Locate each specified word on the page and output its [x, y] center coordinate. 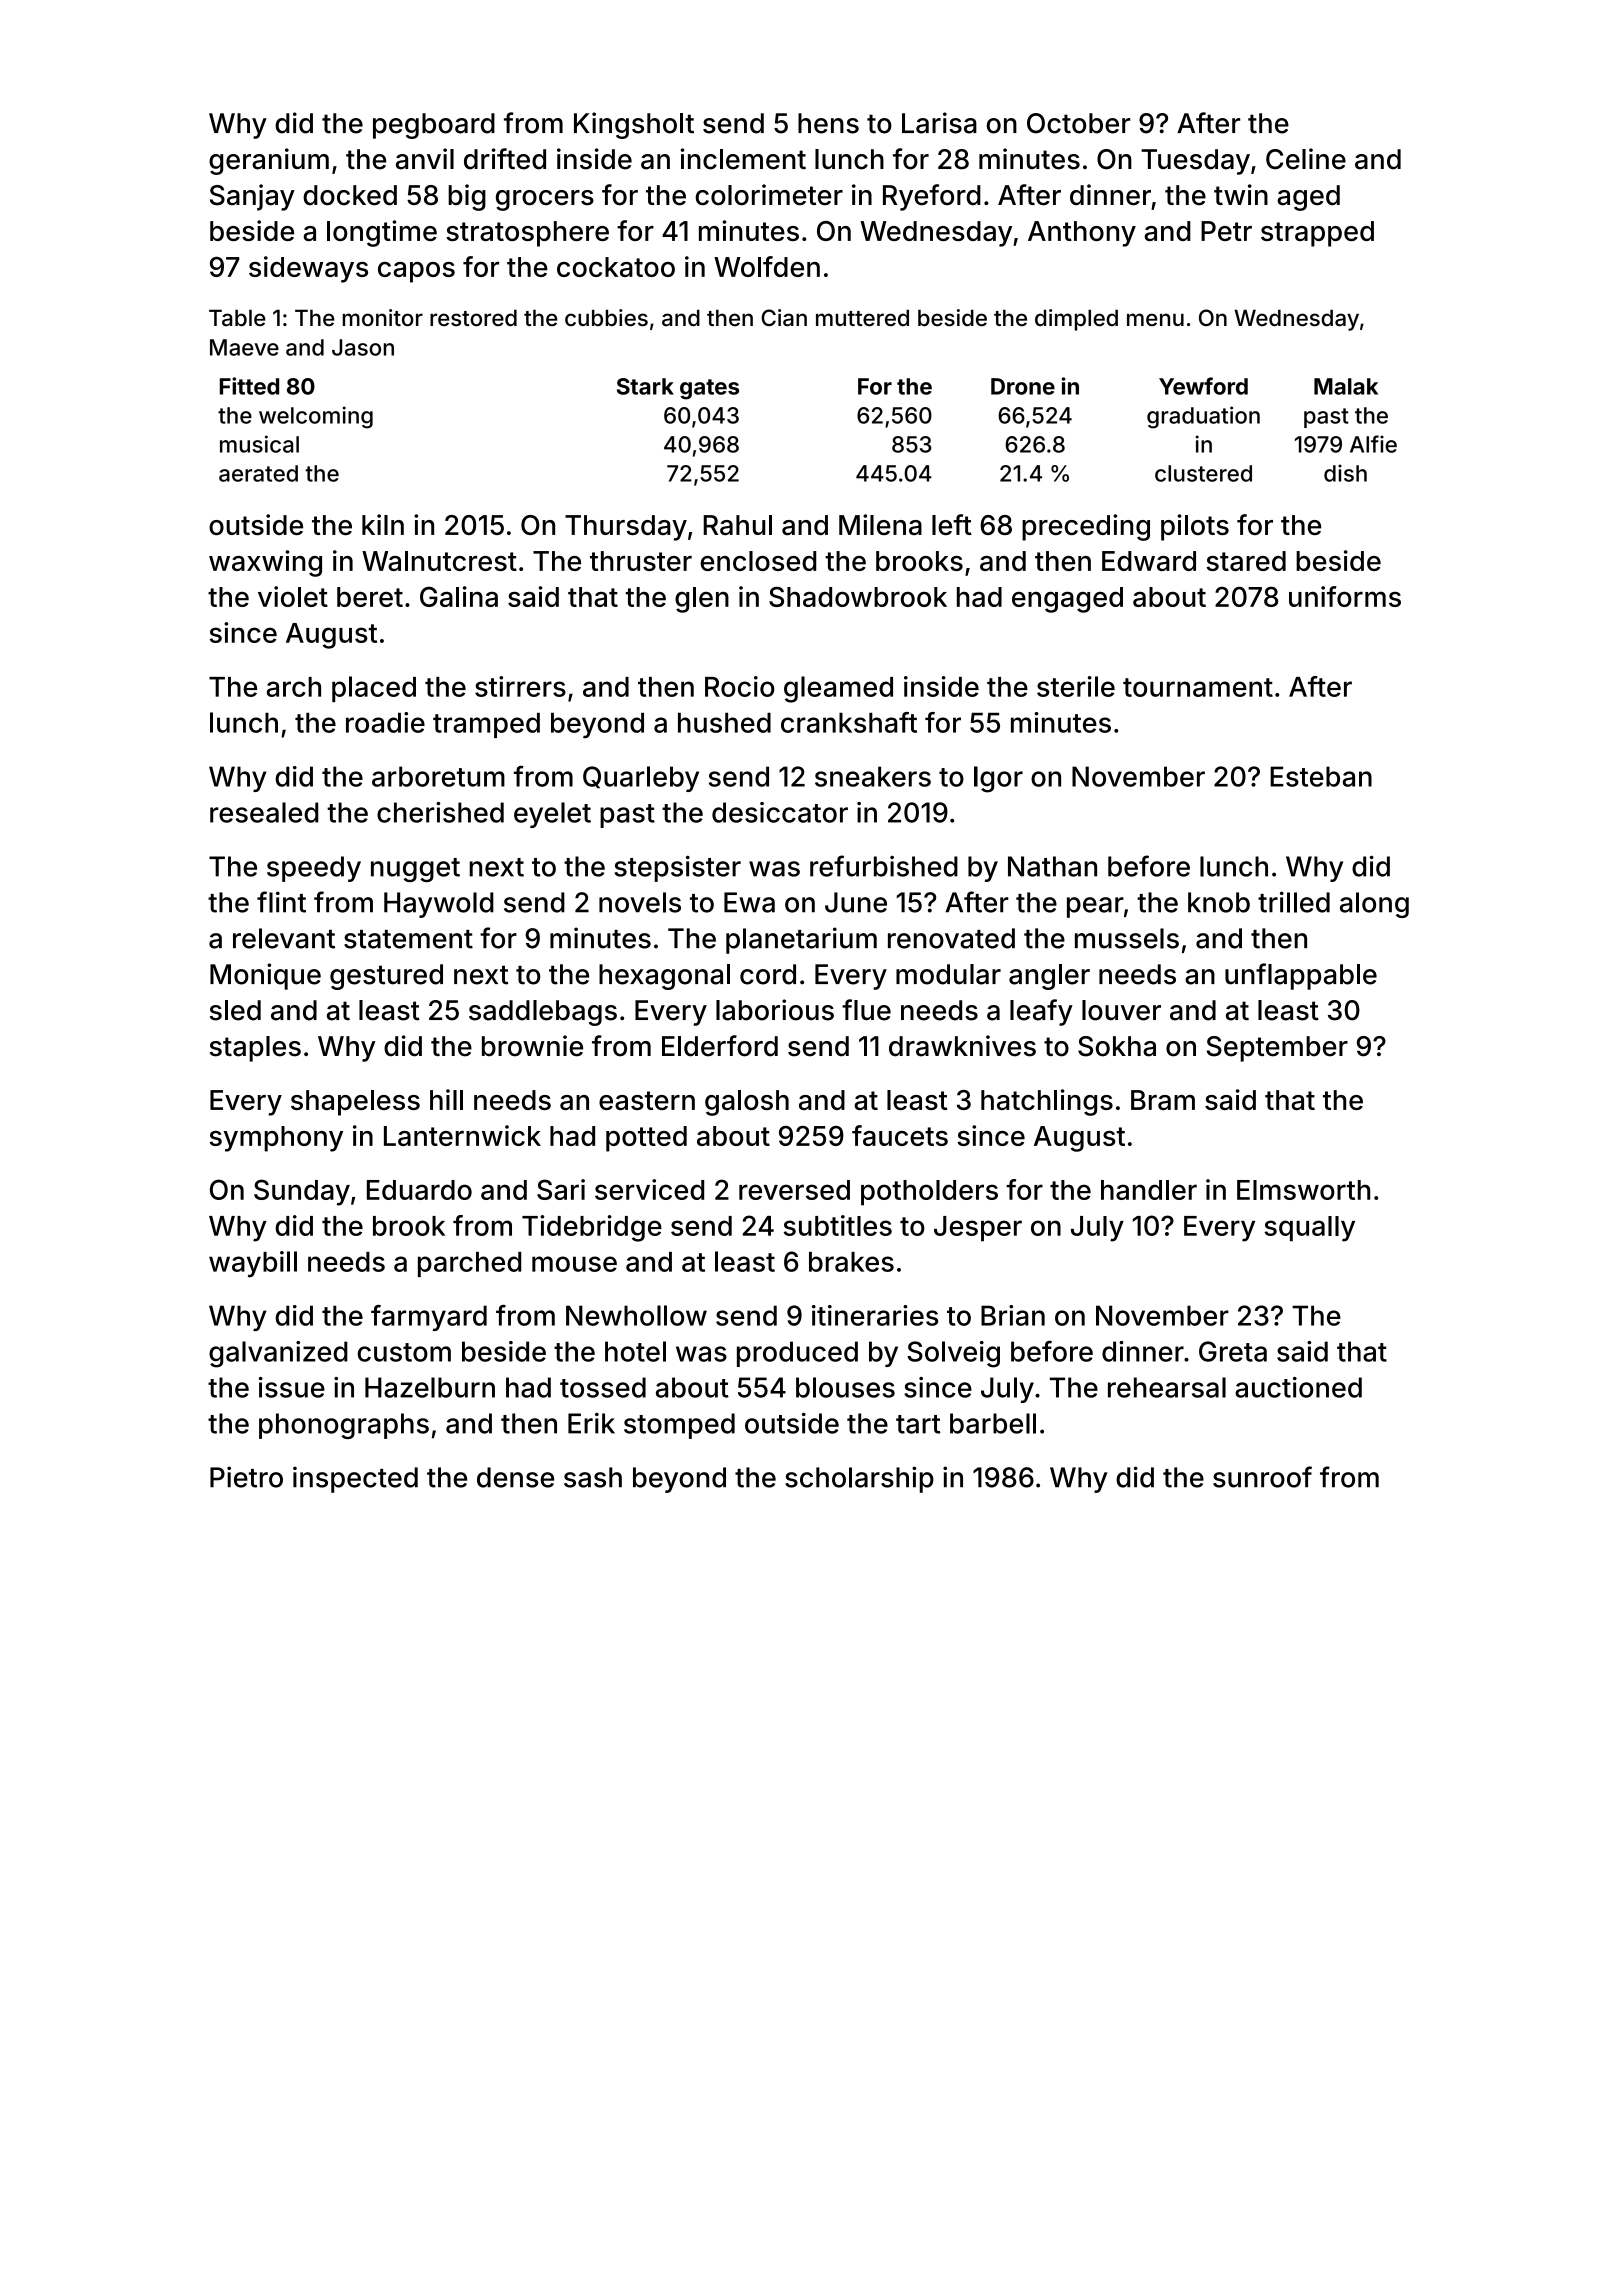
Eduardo [419, 1190]
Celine [1306, 159]
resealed [264, 812]
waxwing [265, 563]
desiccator [780, 812]
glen [702, 600]
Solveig [953, 1354]
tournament [1198, 687]
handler [1149, 1190]
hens [828, 123]
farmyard [429, 1318]
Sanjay [252, 197]
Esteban [1321, 776]
